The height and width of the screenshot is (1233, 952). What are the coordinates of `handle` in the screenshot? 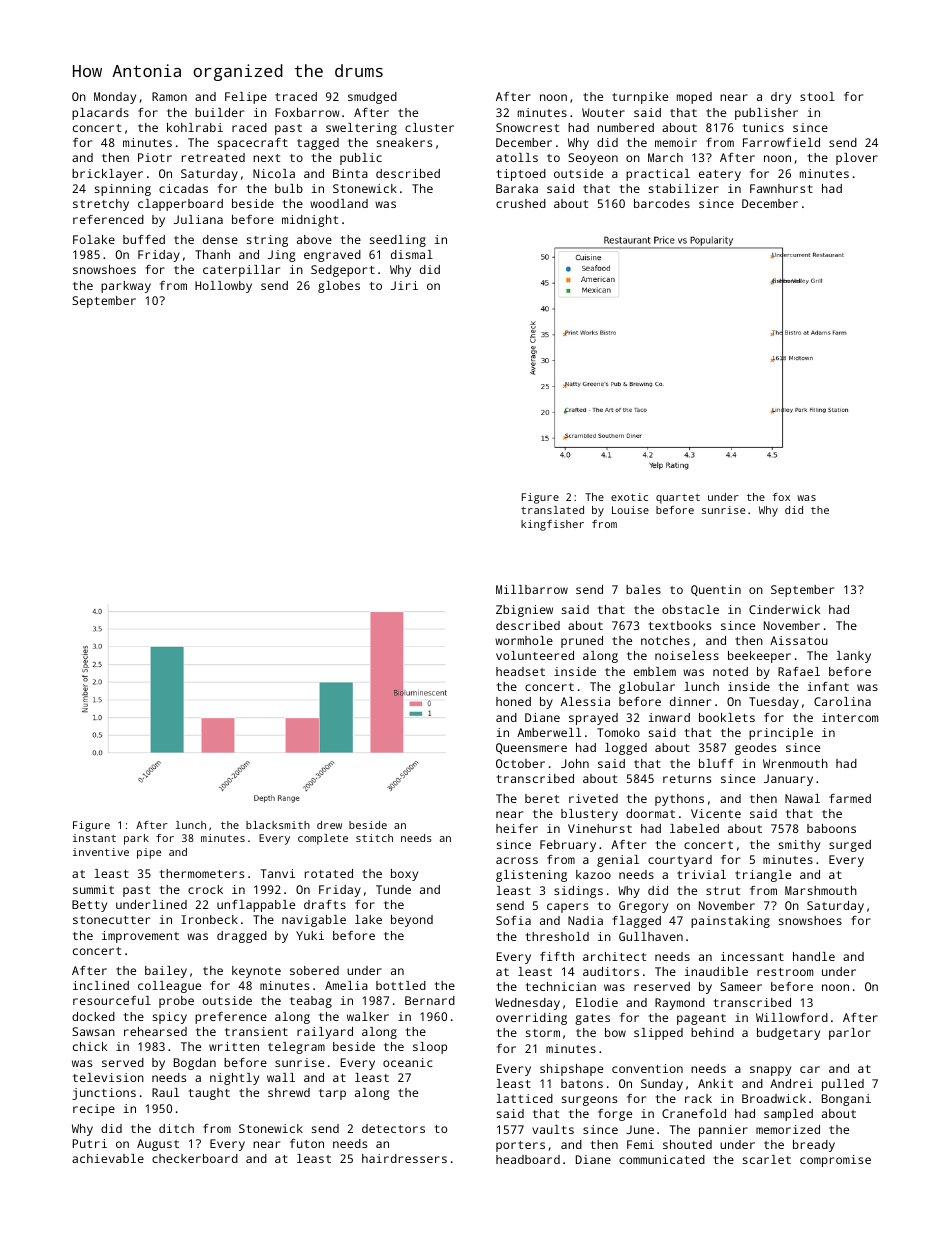 It's located at (814, 956).
